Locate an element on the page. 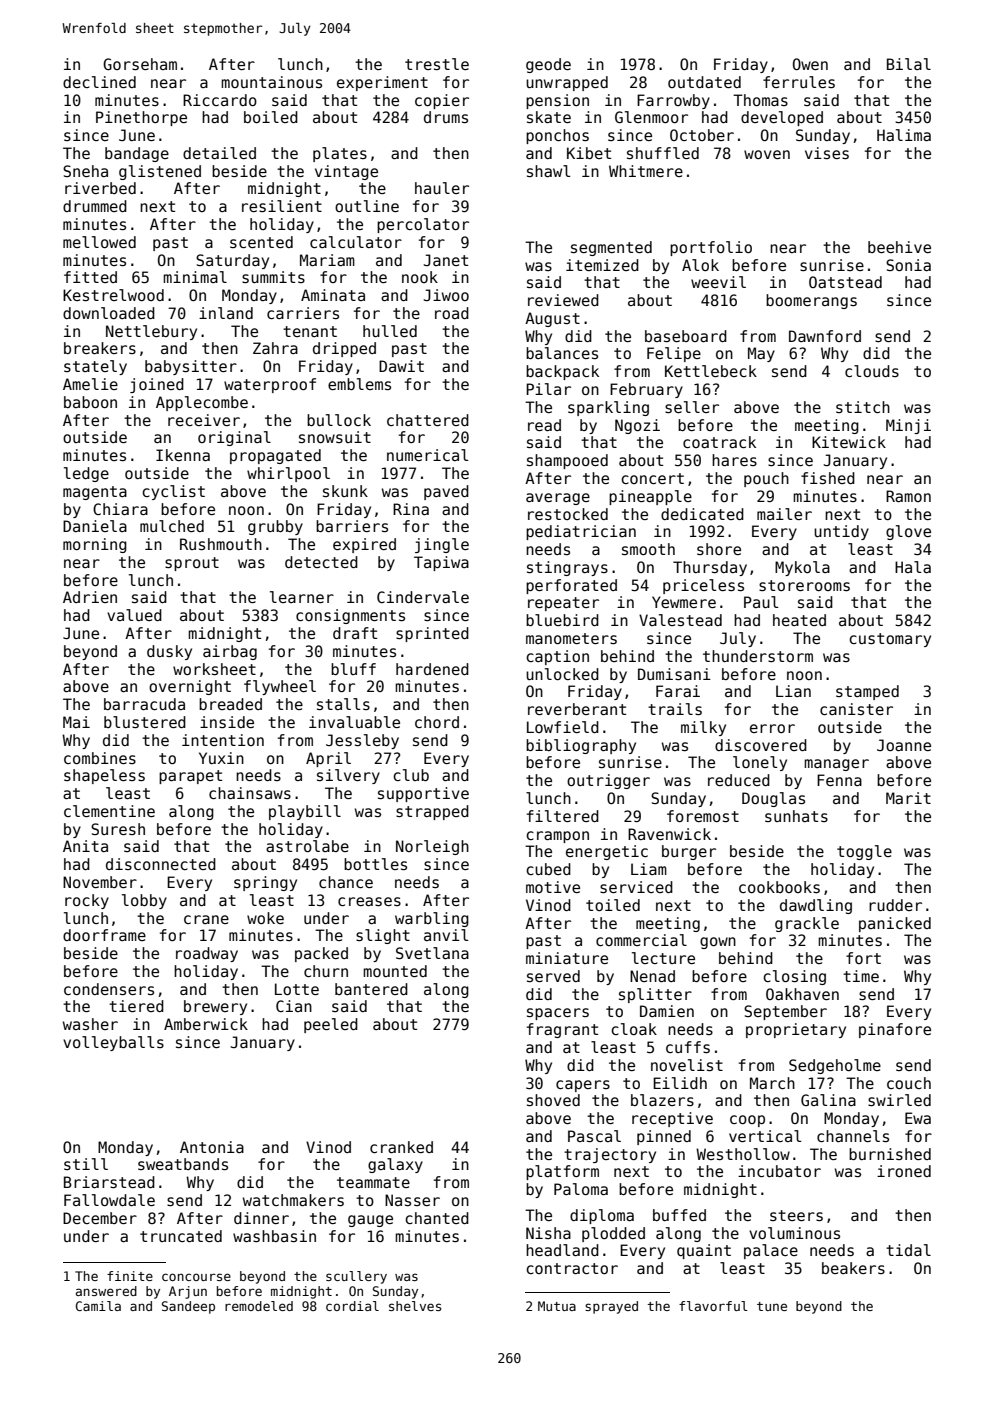  Farrowby is located at coordinates (673, 101).
